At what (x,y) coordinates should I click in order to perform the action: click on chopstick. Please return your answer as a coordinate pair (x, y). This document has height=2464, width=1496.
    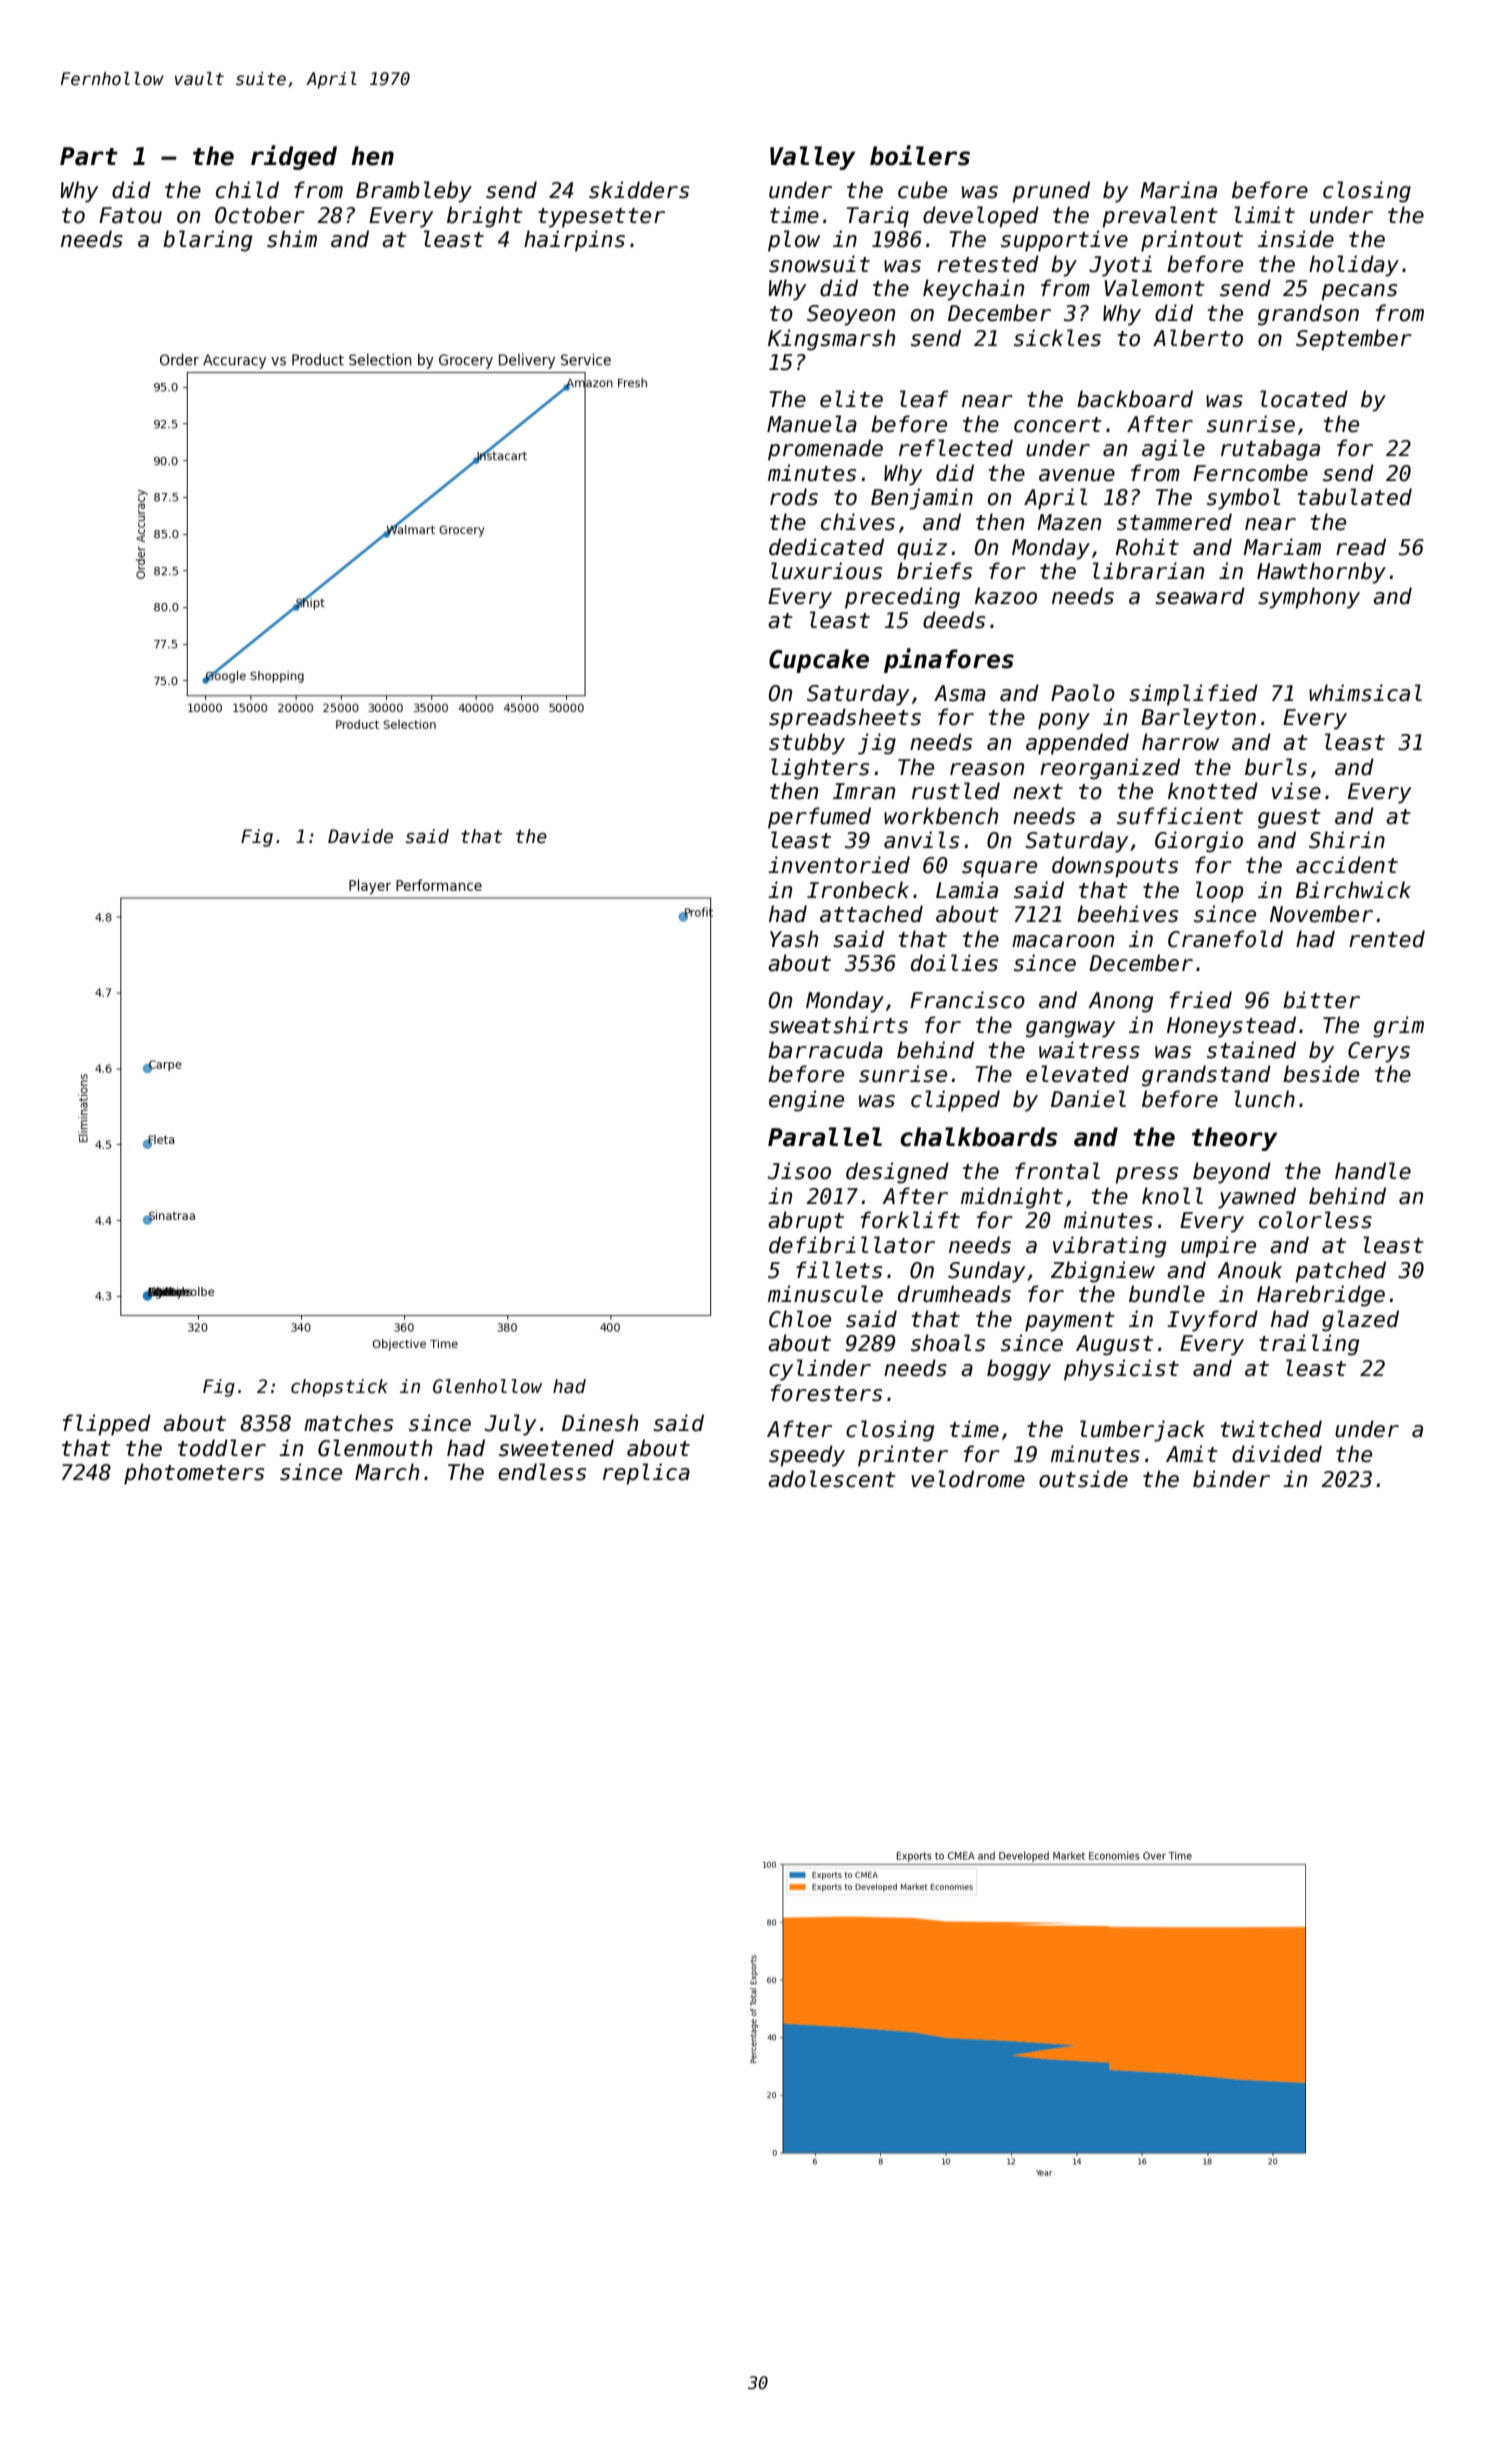
    Looking at the image, I should click on (339, 1388).
